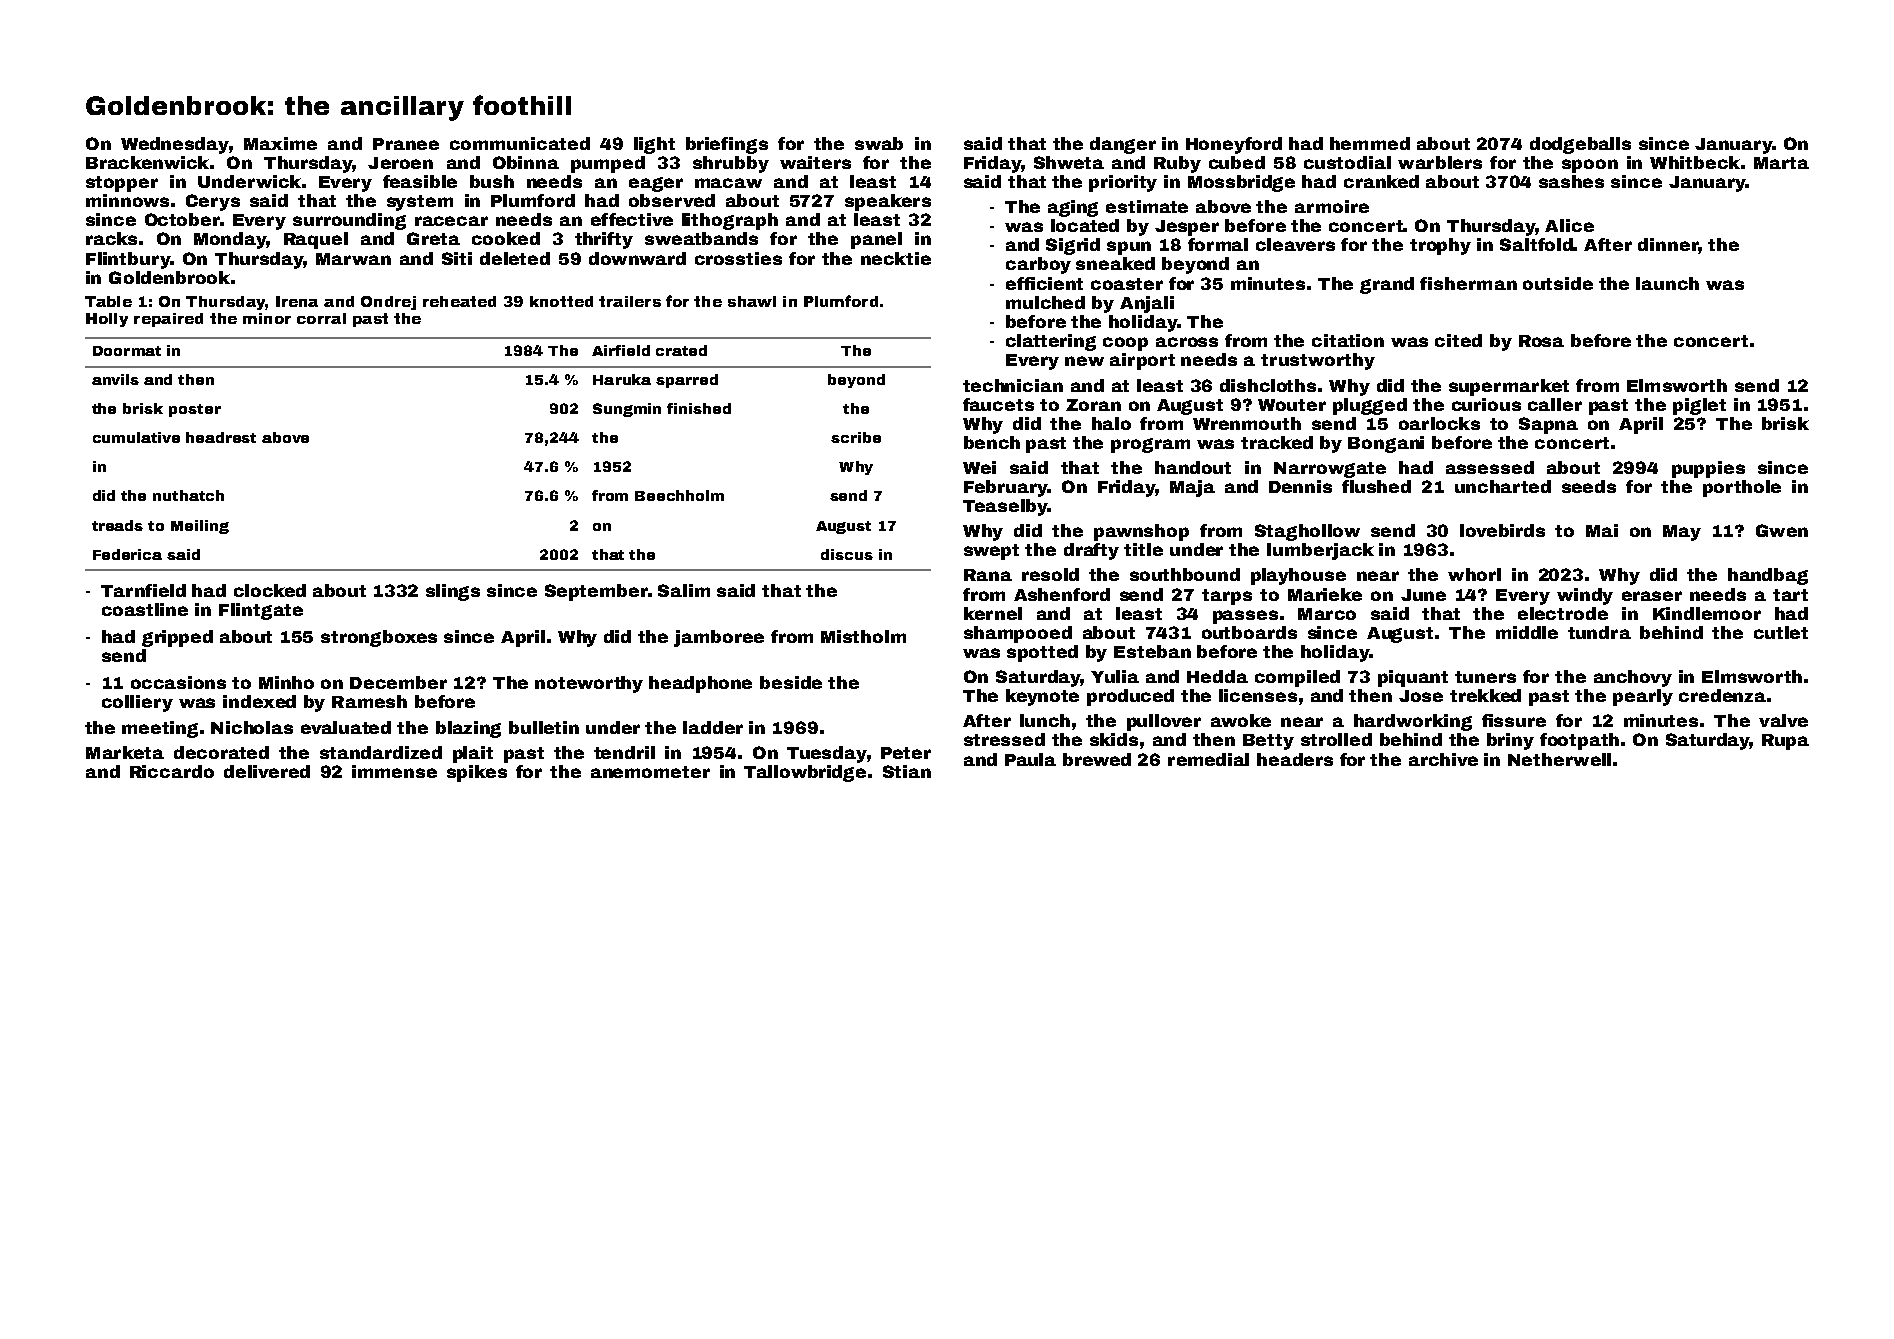 This screenshot has height=1339, width=1894. What do you see at coordinates (679, 495) in the screenshot?
I see `Beechholm` at bounding box center [679, 495].
